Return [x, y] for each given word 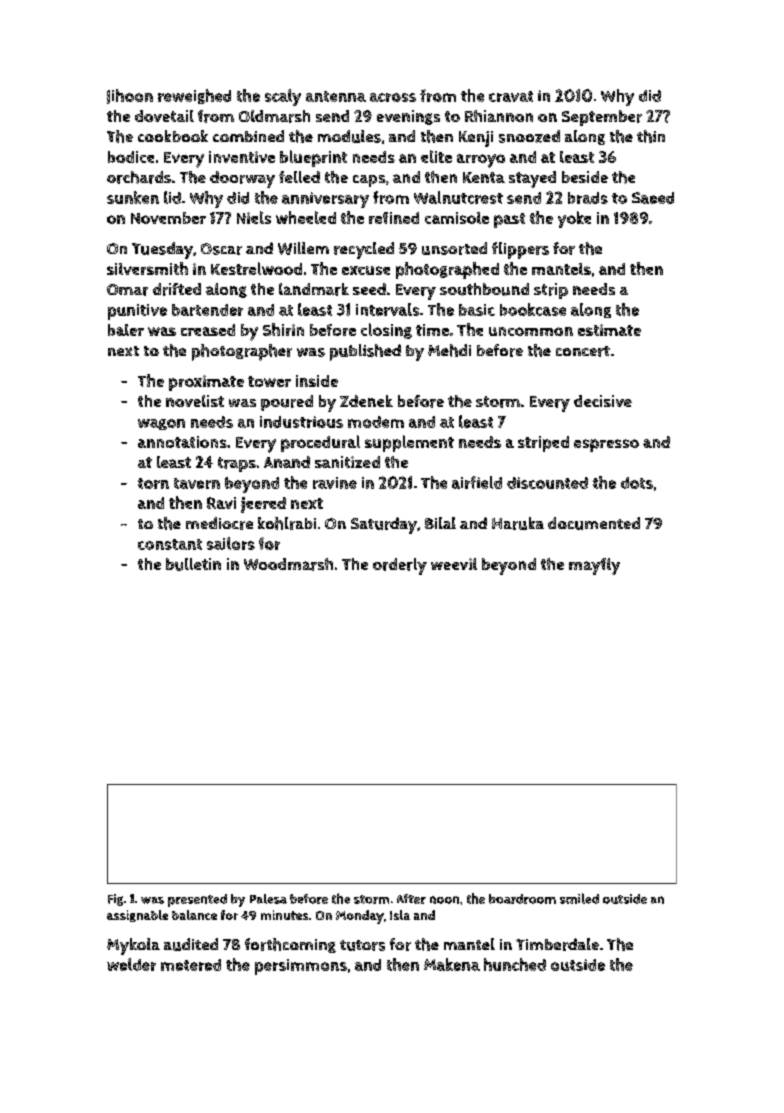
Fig [115, 900]
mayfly [594, 566]
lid [172, 197]
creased [208, 330]
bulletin [193, 564]
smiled [579, 898]
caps [369, 181]
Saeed [653, 198]
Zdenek [366, 401]
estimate [609, 330]
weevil [454, 564]
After [411, 899]
